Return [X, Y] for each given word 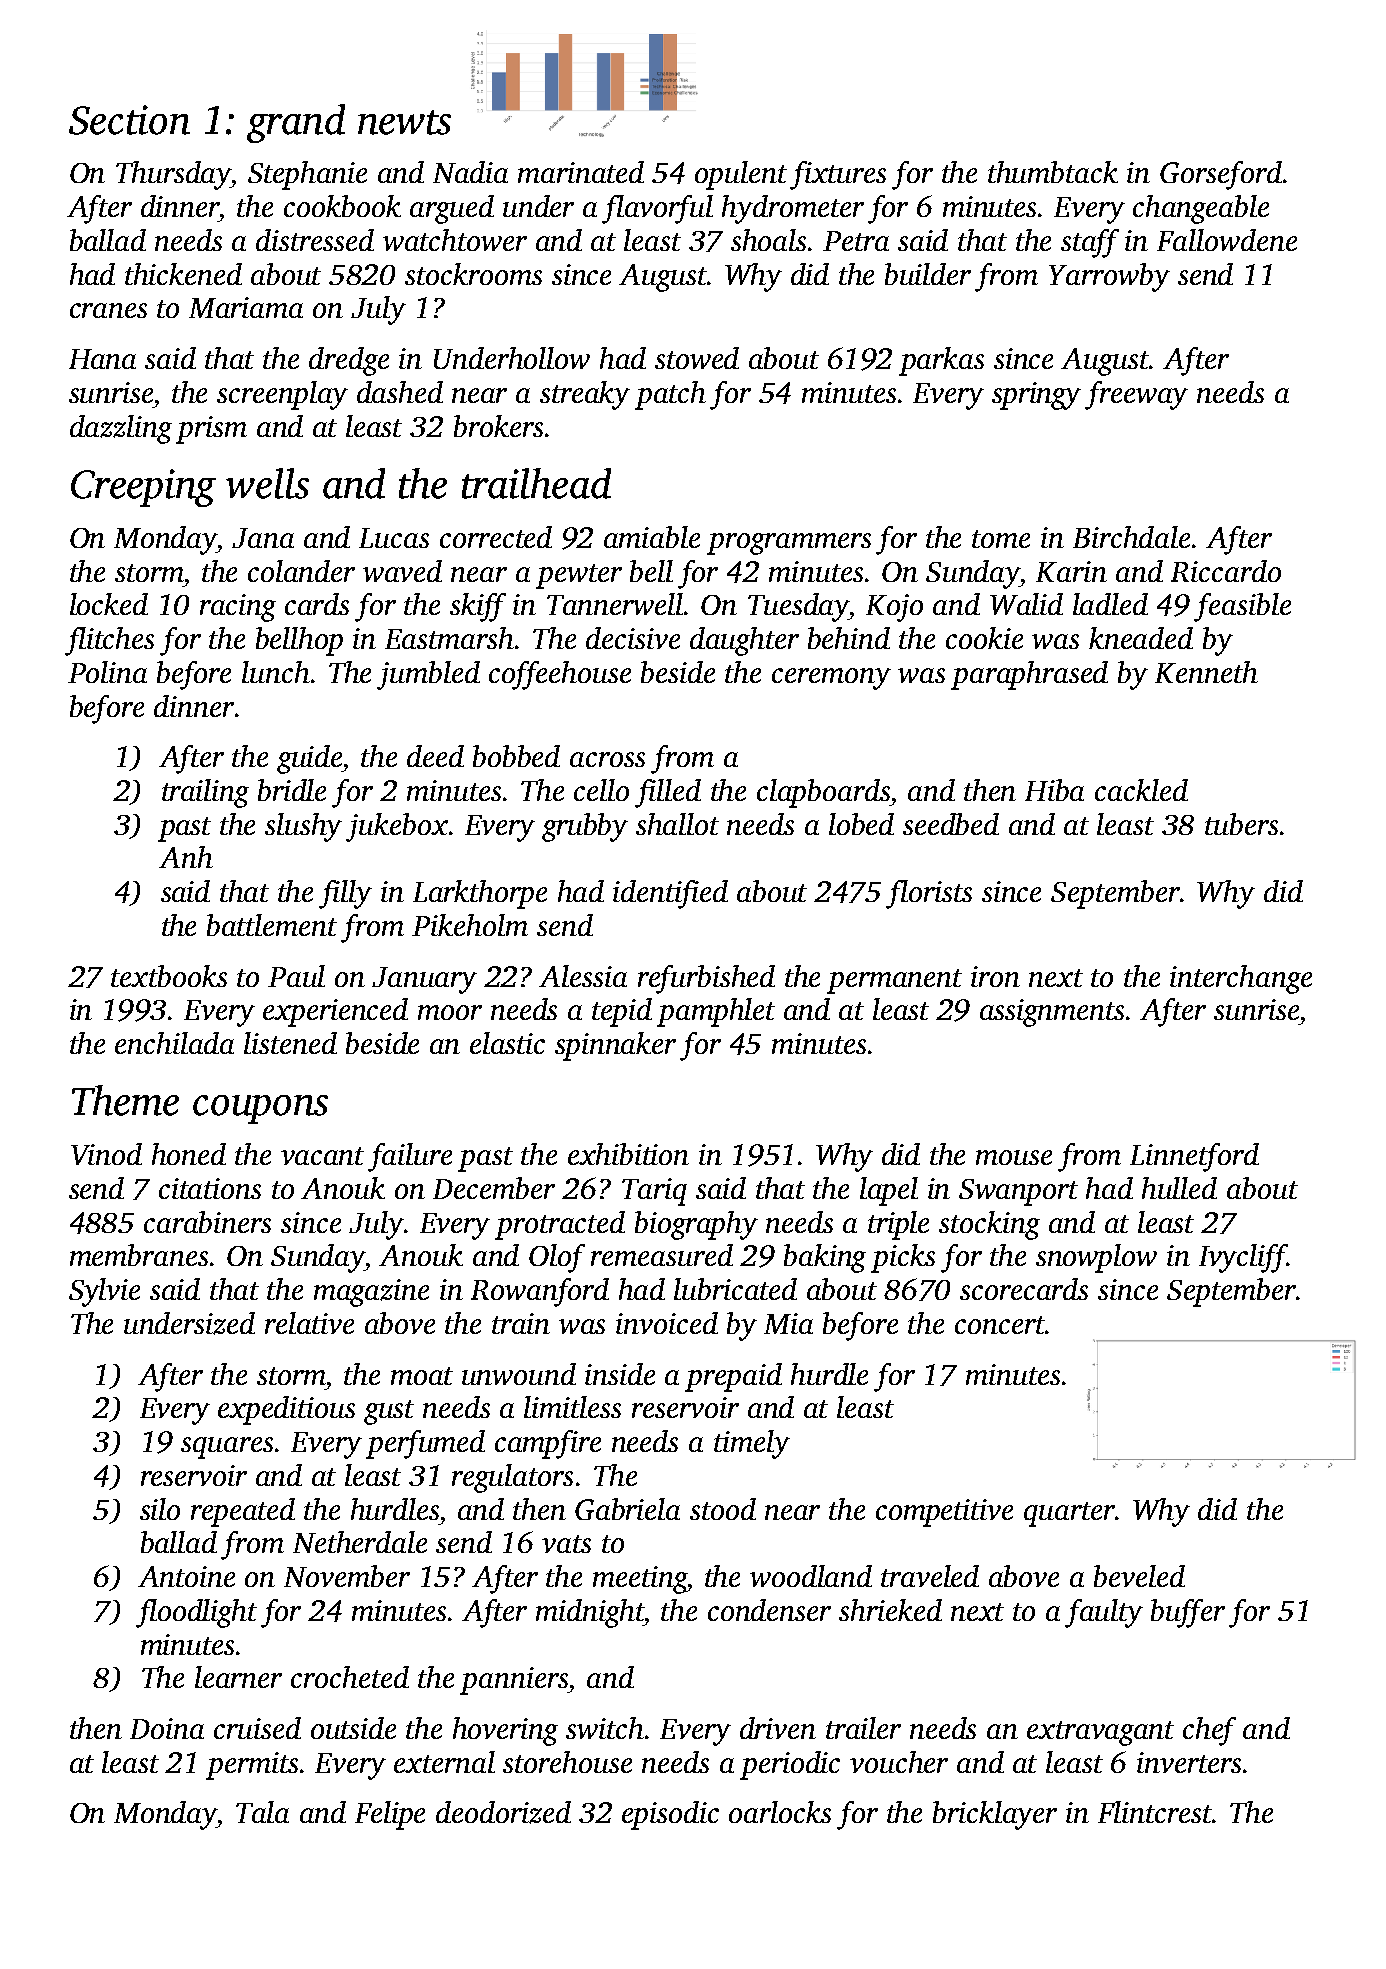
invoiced [667, 1323]
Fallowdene [1227, 240]
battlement [272, 925]
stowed [697, 358]
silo [160, 1509]
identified [670, 894]
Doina [167, 1728]
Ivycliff [1243, 1258]
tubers [1241, 824]
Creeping [143, 488]
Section [129, 120]
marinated [581, 172]
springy [1036, 396]
